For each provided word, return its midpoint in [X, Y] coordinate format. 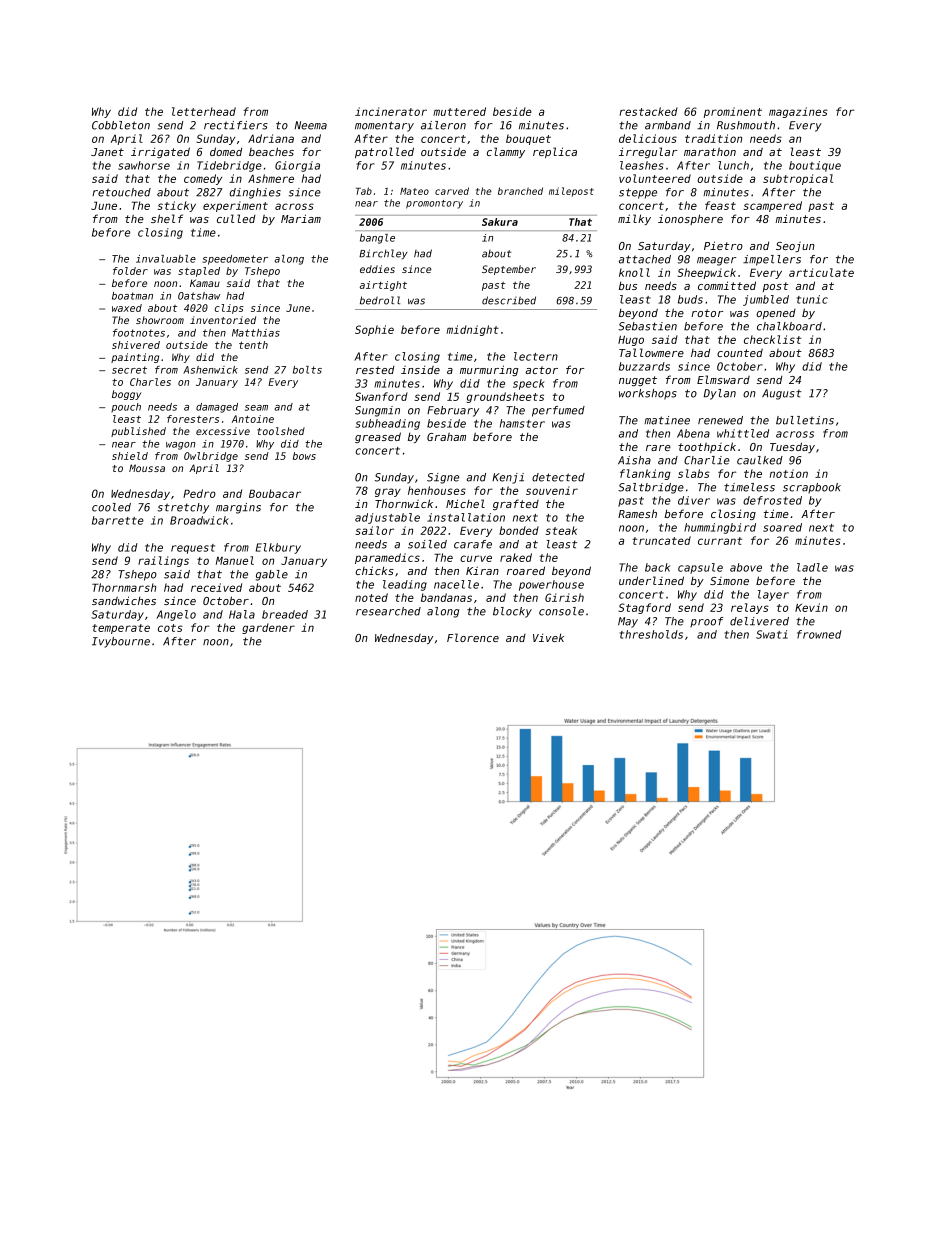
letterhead [204, 111]
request [193, 549]
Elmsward [723, 379]
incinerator [391, 111]
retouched [121, 192]
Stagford [645, 608]
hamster [522, 423]
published [138, 432]
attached [645, 259]
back [657, 567]
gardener [268, 628]
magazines [798, 112]
